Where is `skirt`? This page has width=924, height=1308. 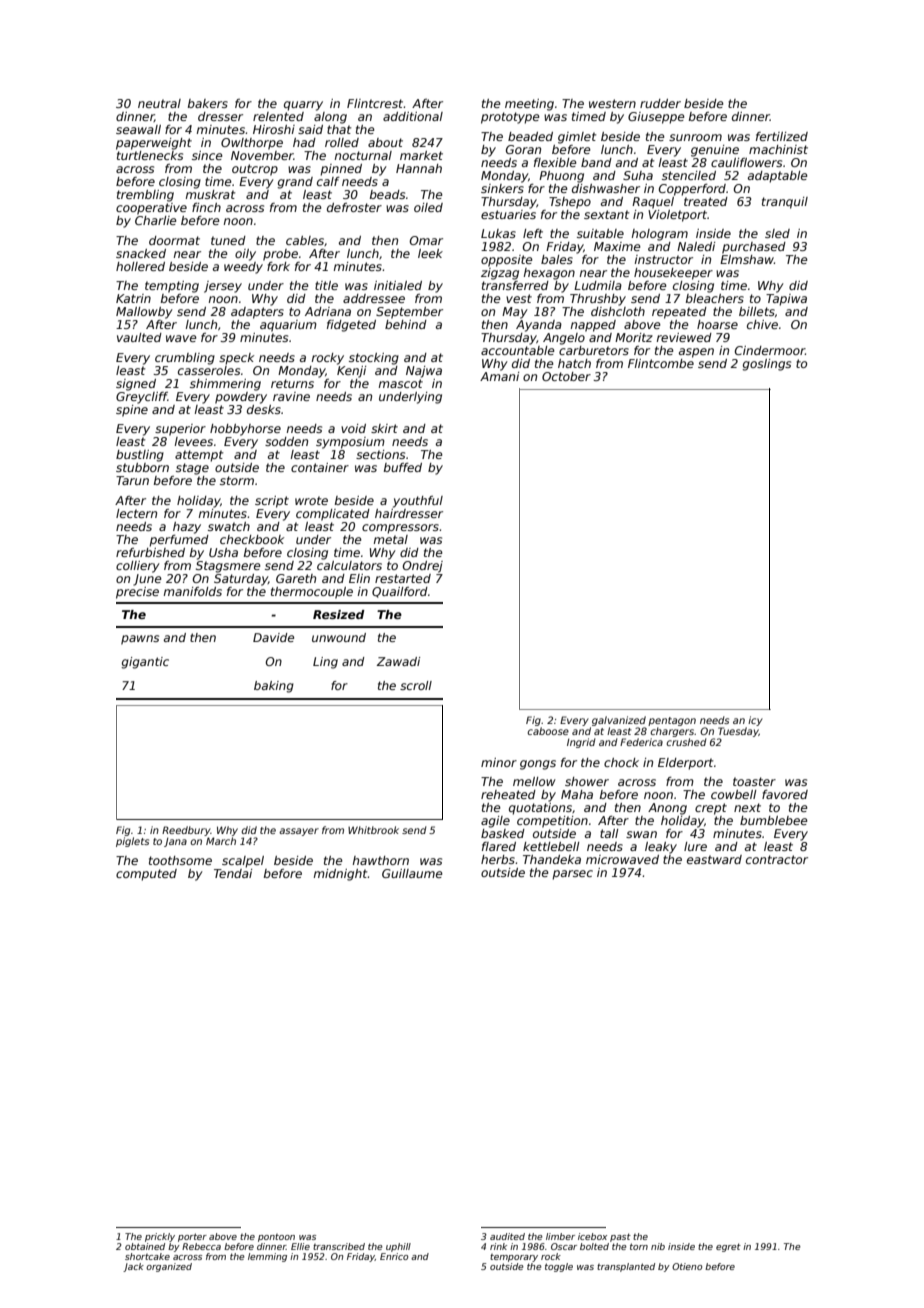
skirt is located at coordinates (384, 428).
